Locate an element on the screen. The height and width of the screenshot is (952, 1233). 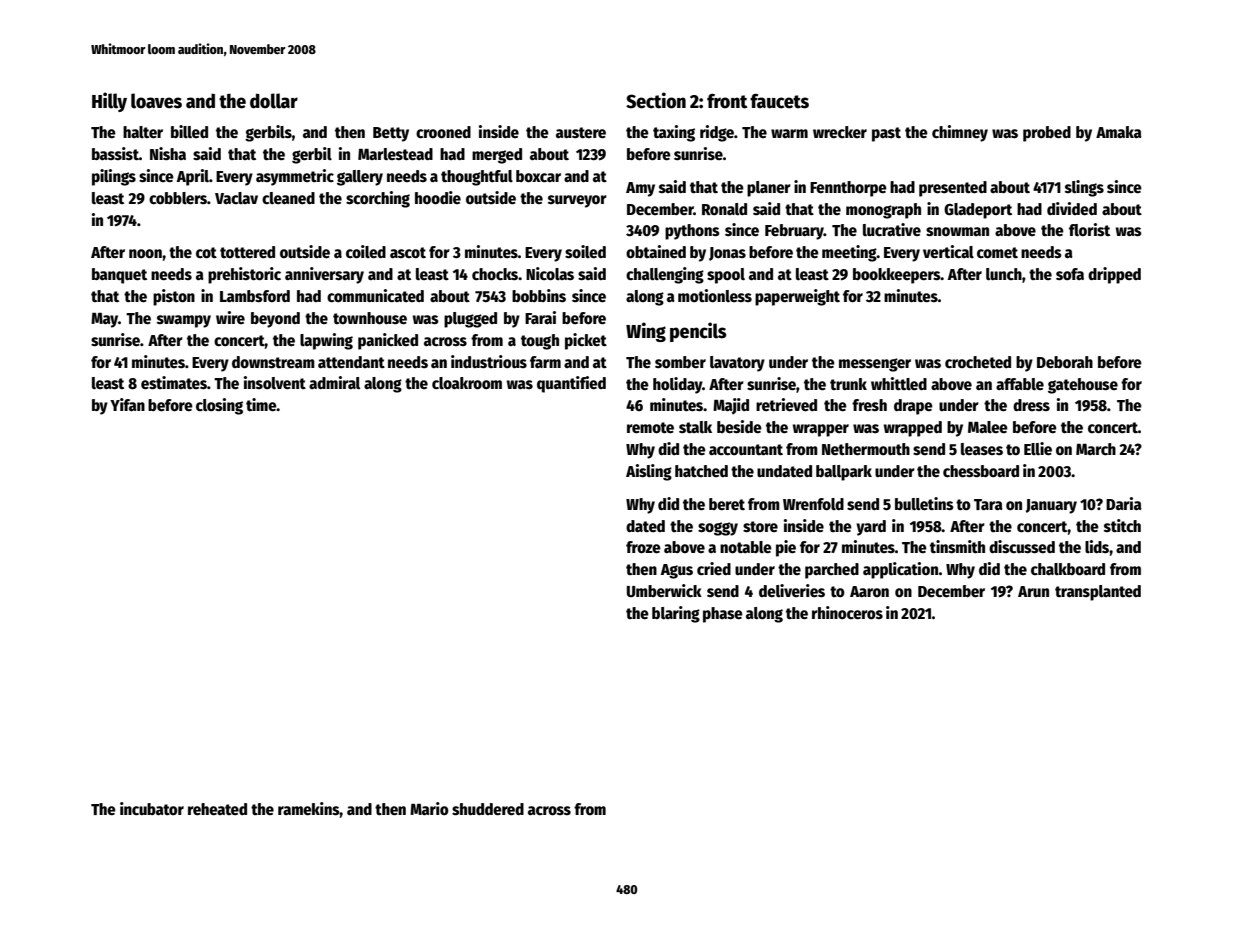
shuddered is located at coordinates (488, 809).
